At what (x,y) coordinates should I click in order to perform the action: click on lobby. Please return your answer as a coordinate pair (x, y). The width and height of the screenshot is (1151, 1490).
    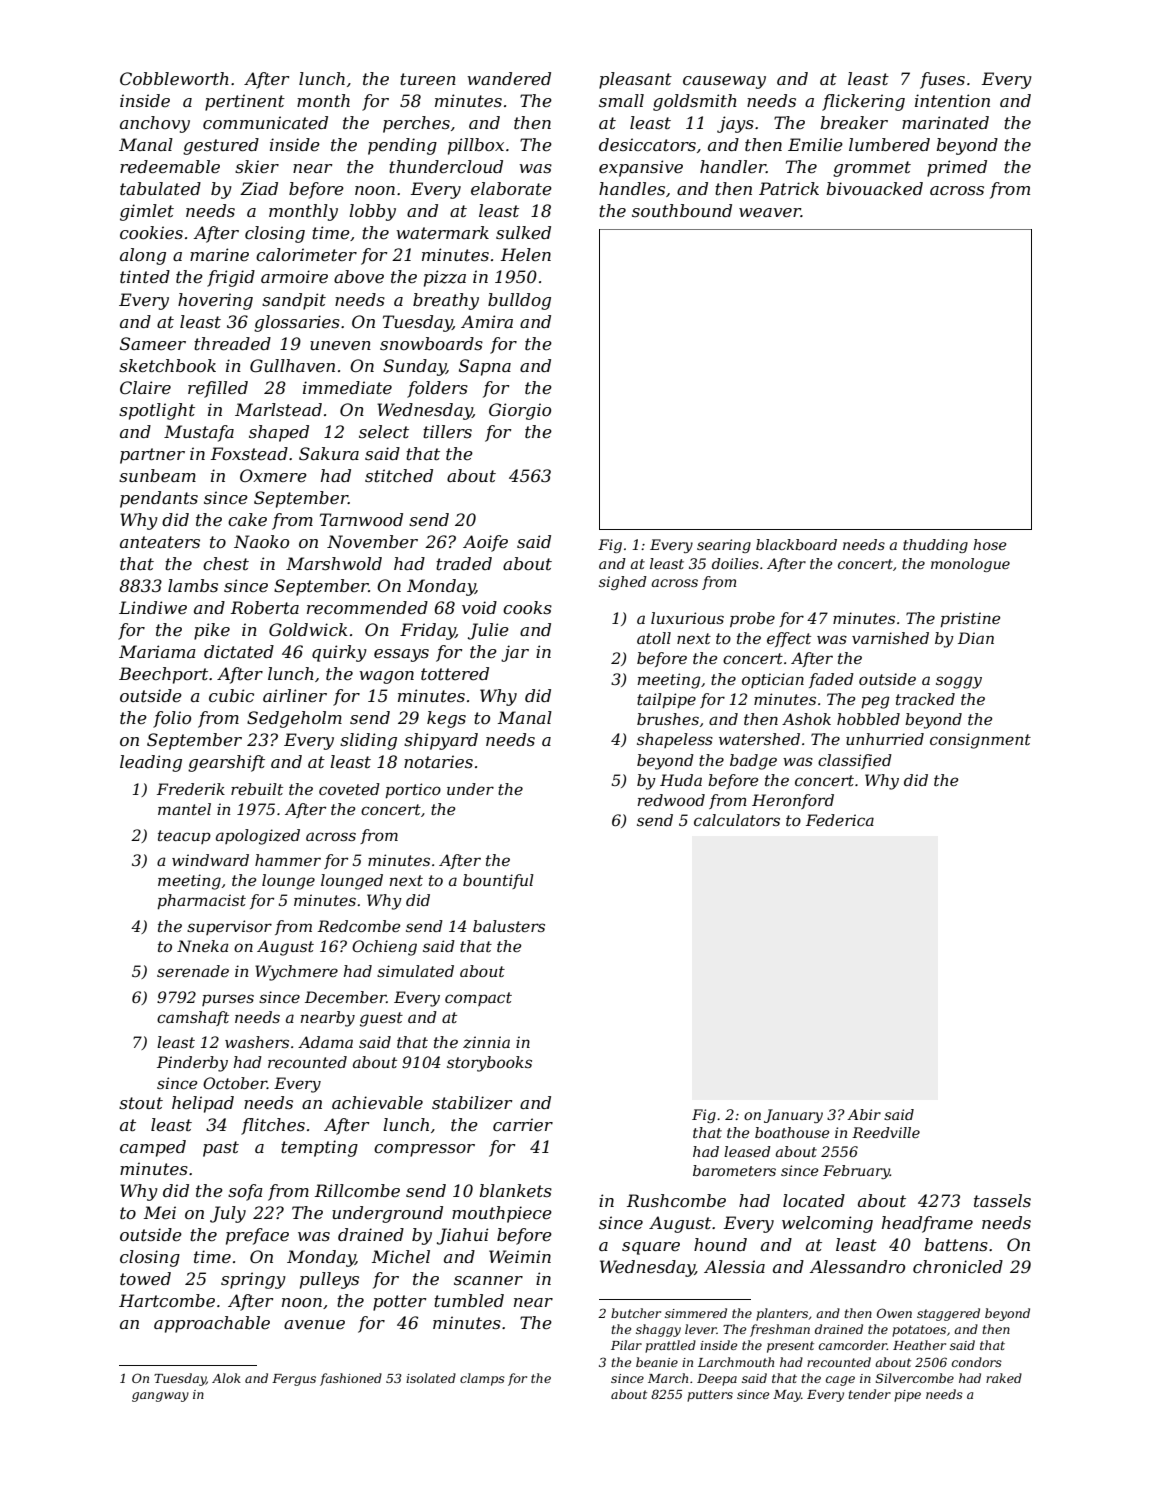
    Looking at the image, I should click on (372, 212).
